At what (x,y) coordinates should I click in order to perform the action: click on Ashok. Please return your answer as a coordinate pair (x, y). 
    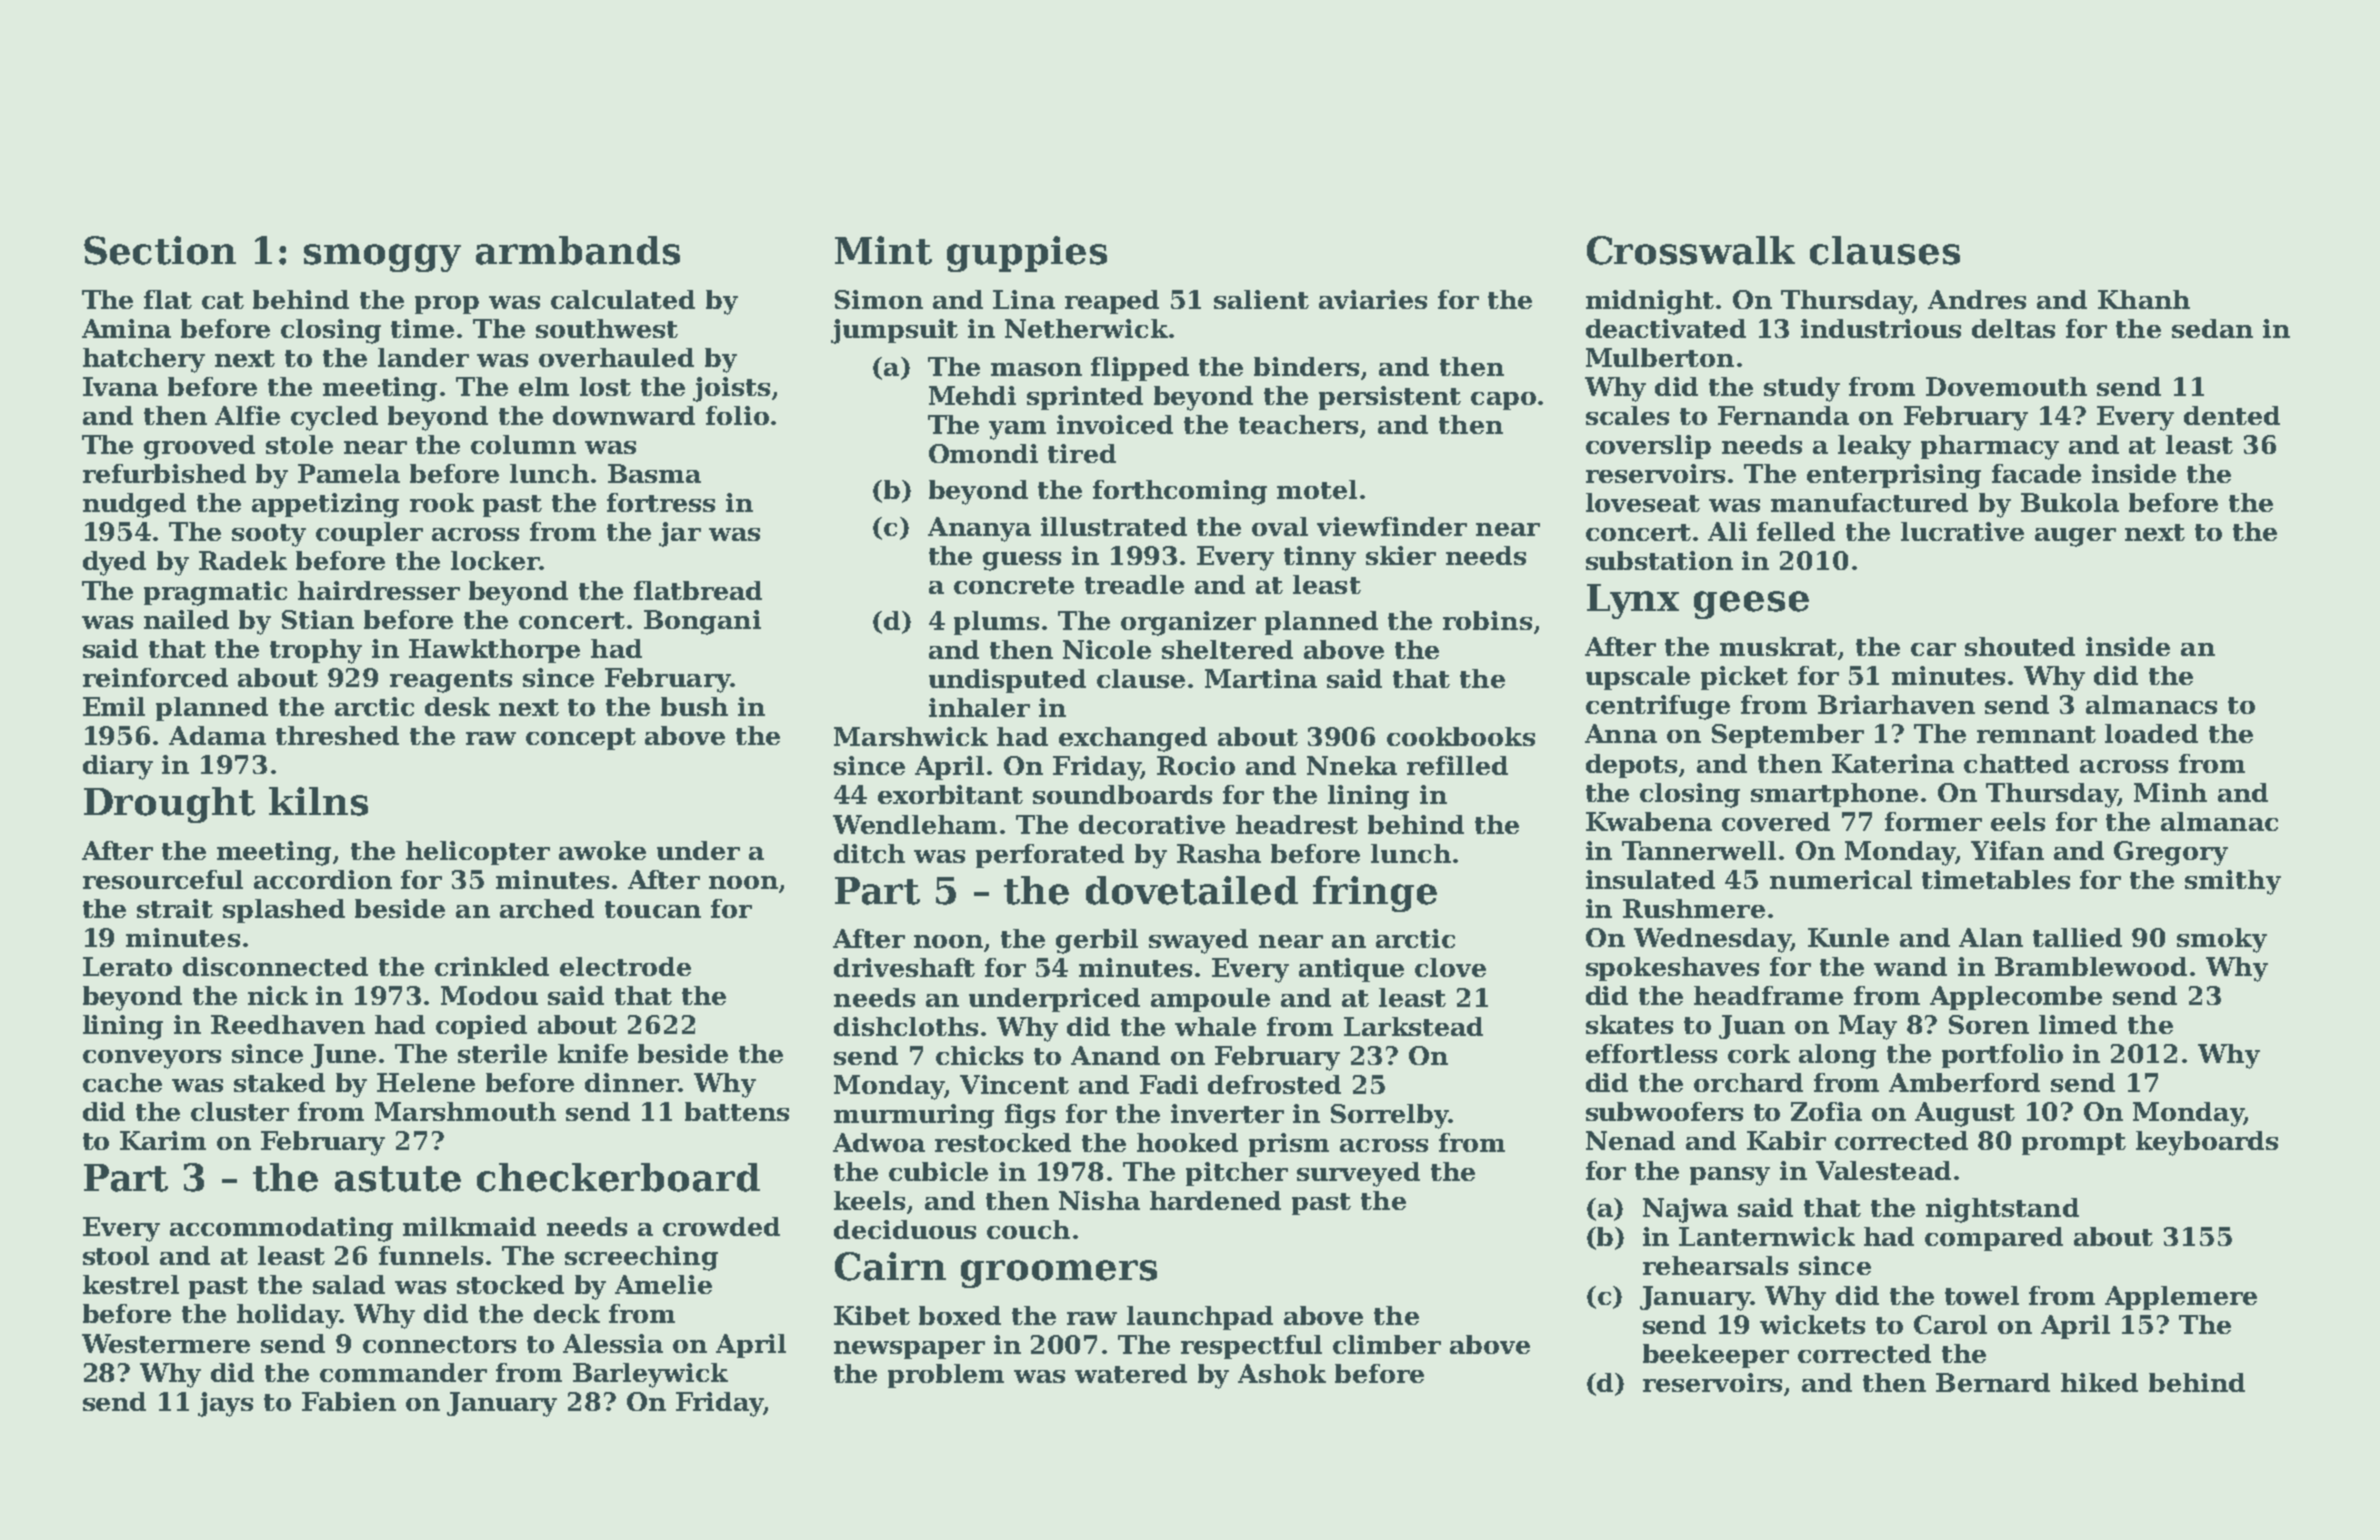
    Looking at the image, I should click on (1282, 1373).
